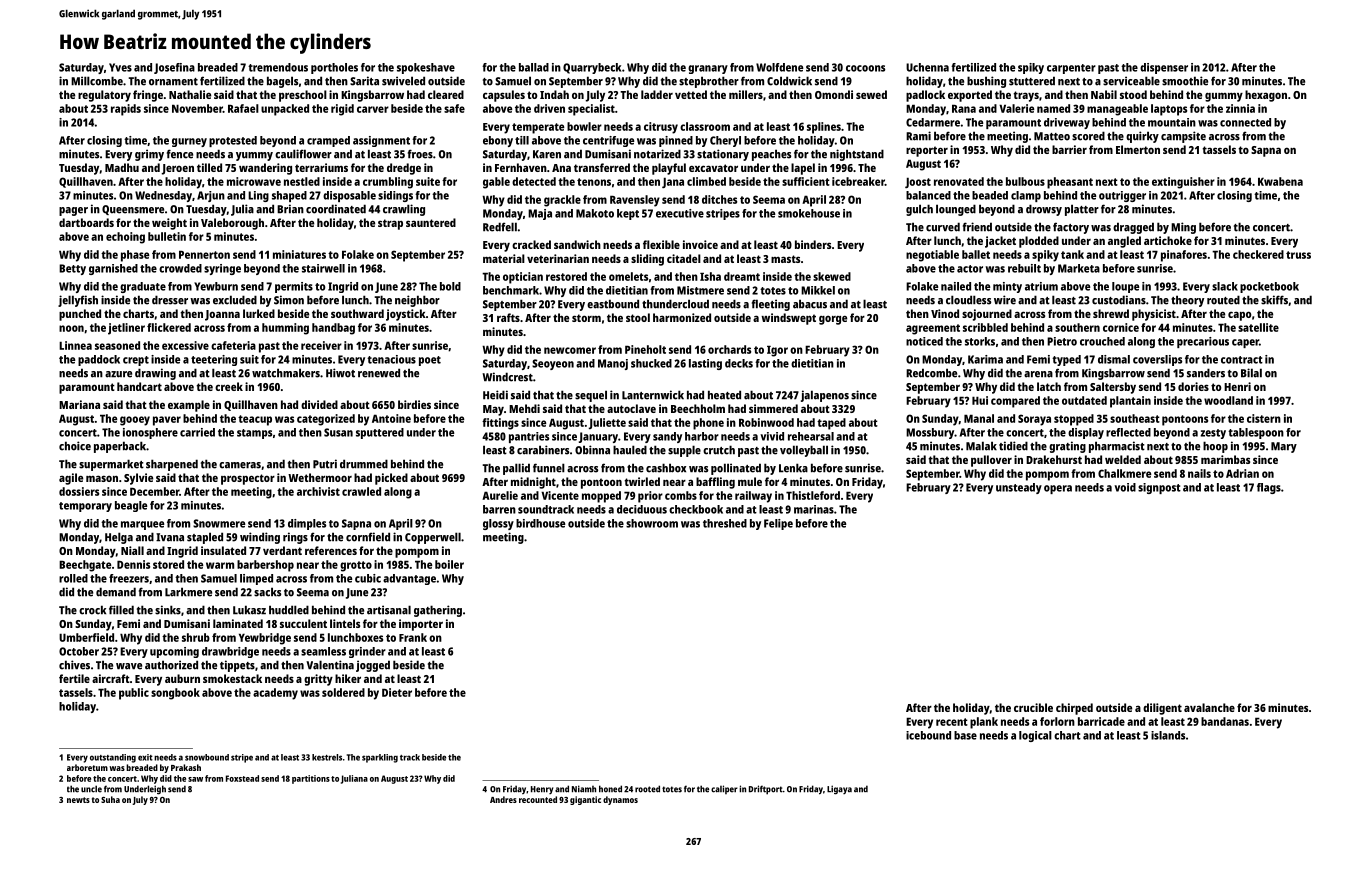 The image size is (1372, 887). What do you see at coordinates (111, 465) in the page?
I see `supermarket` at bounding box center [111, 465].
